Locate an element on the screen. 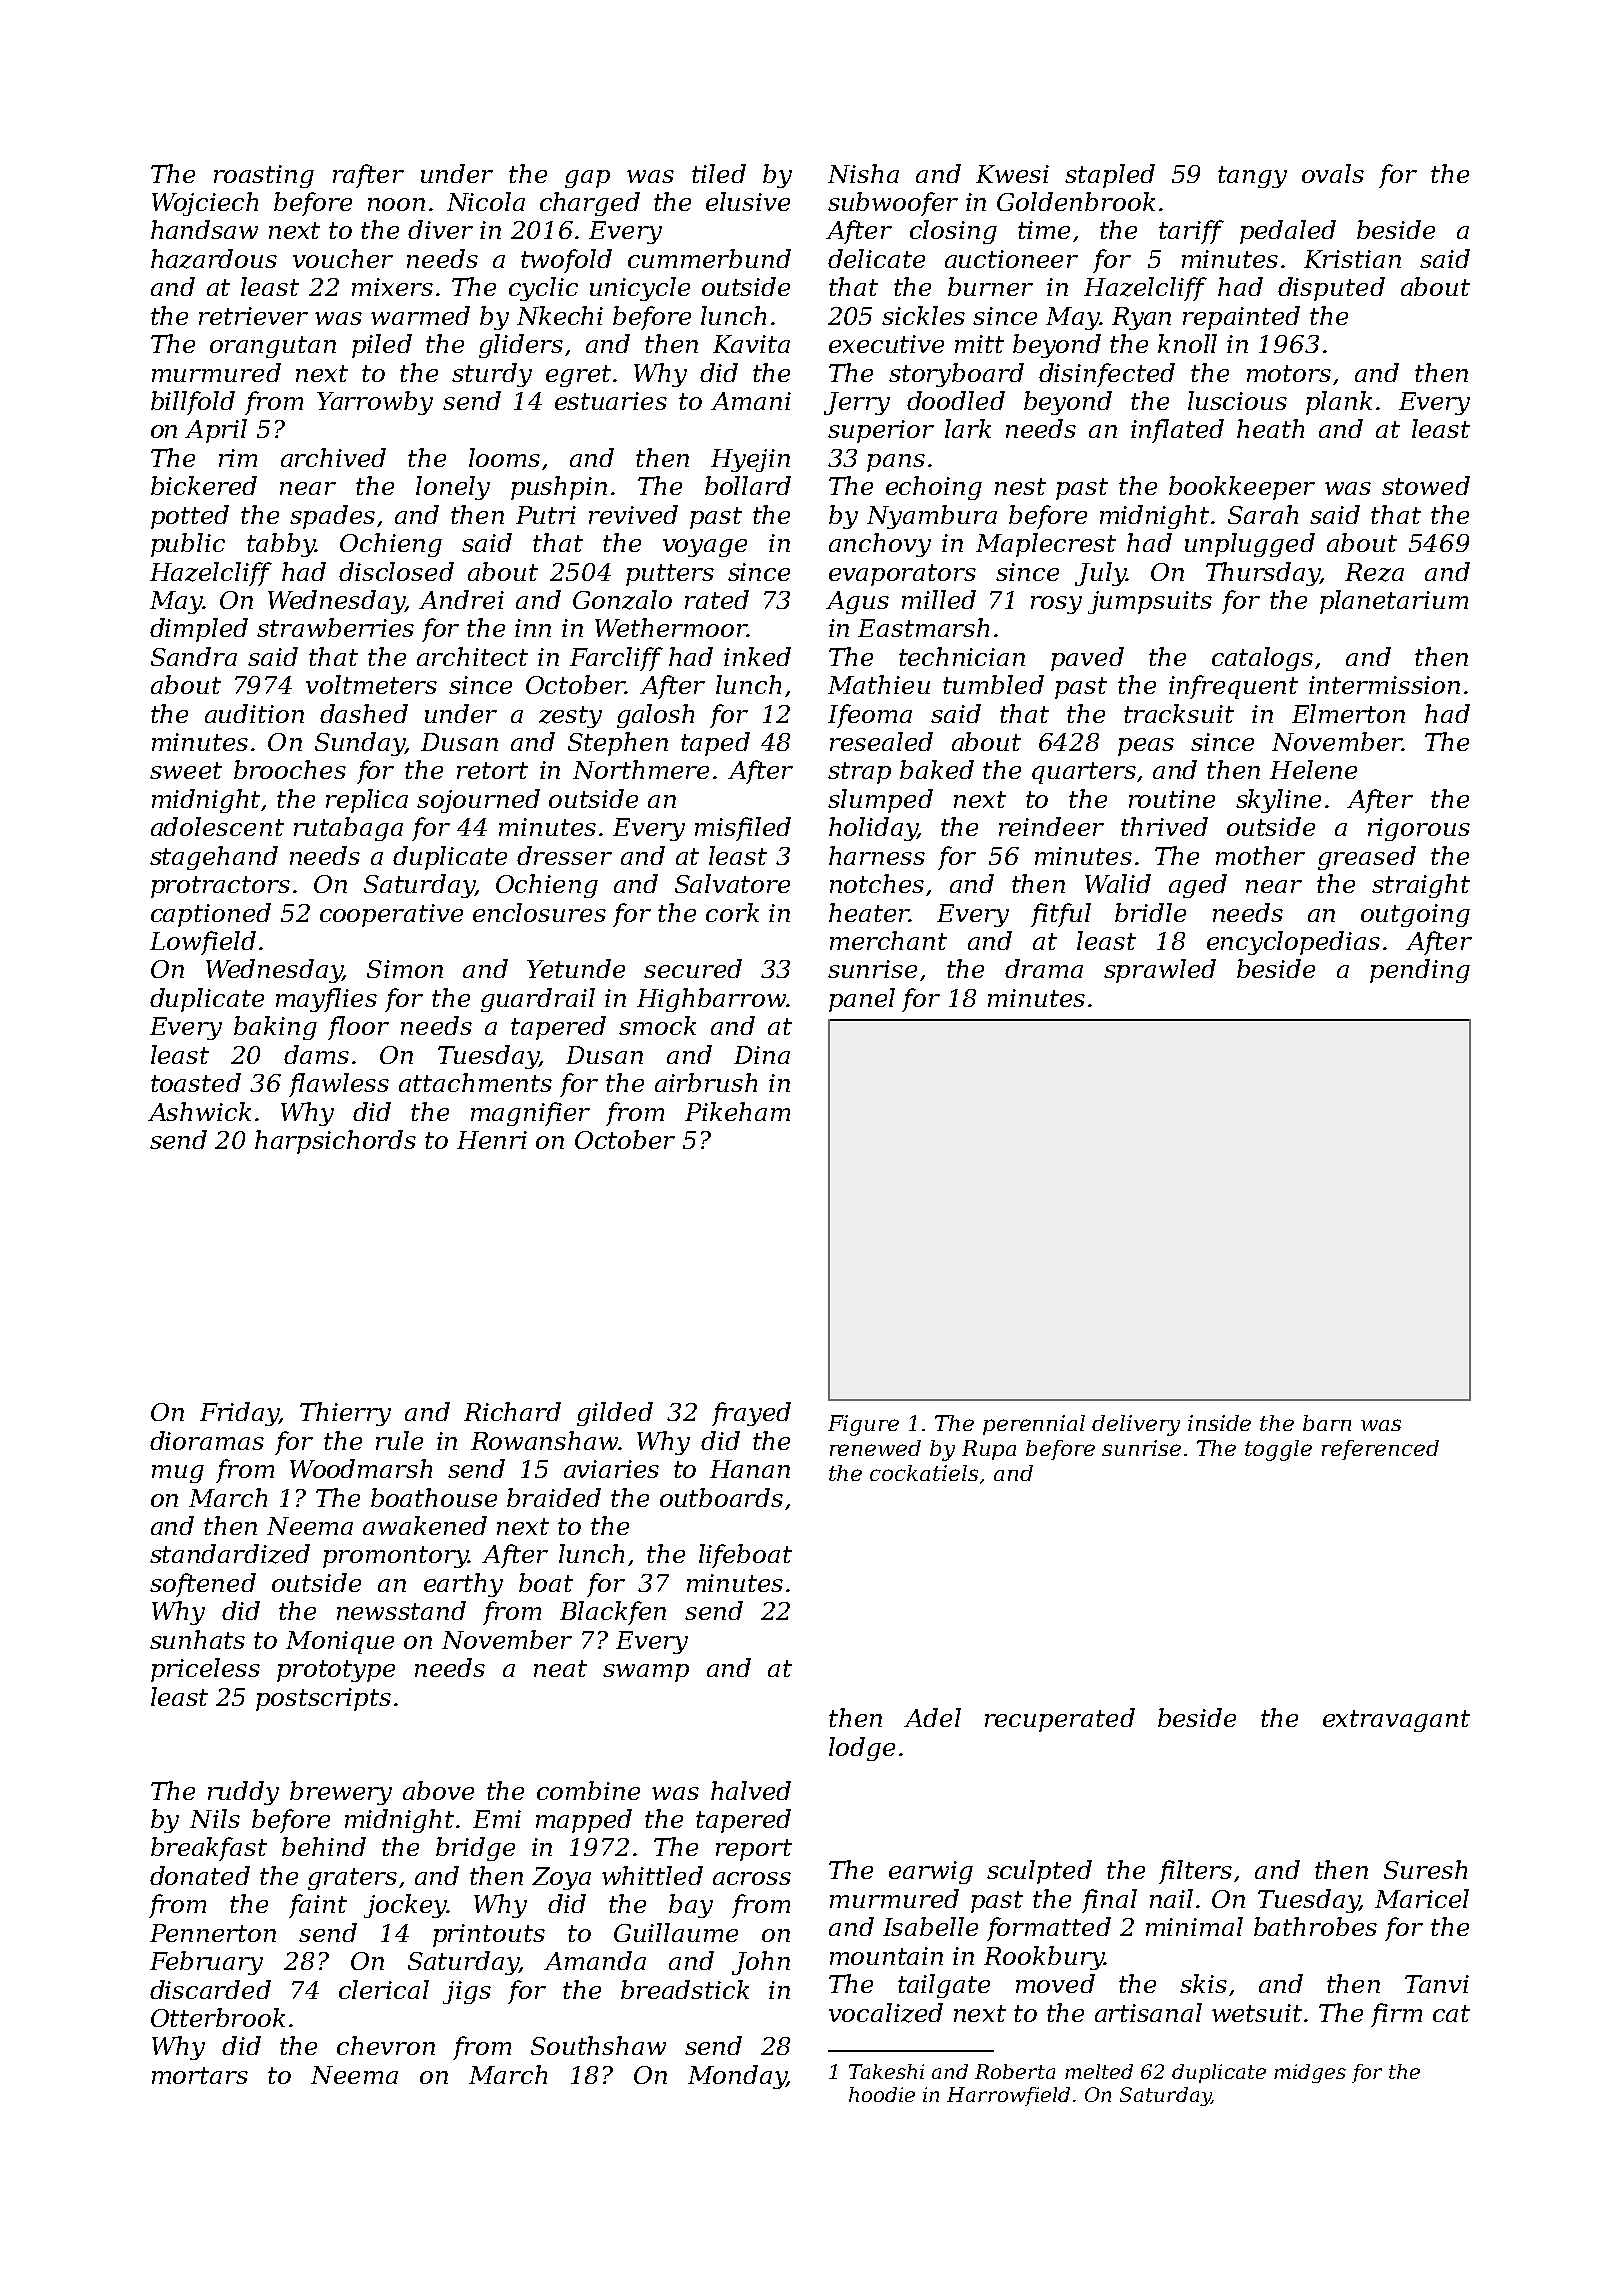 The height and width of the screenshot is (2292, 1620). hazardous is located at coordinates (214, 259).
